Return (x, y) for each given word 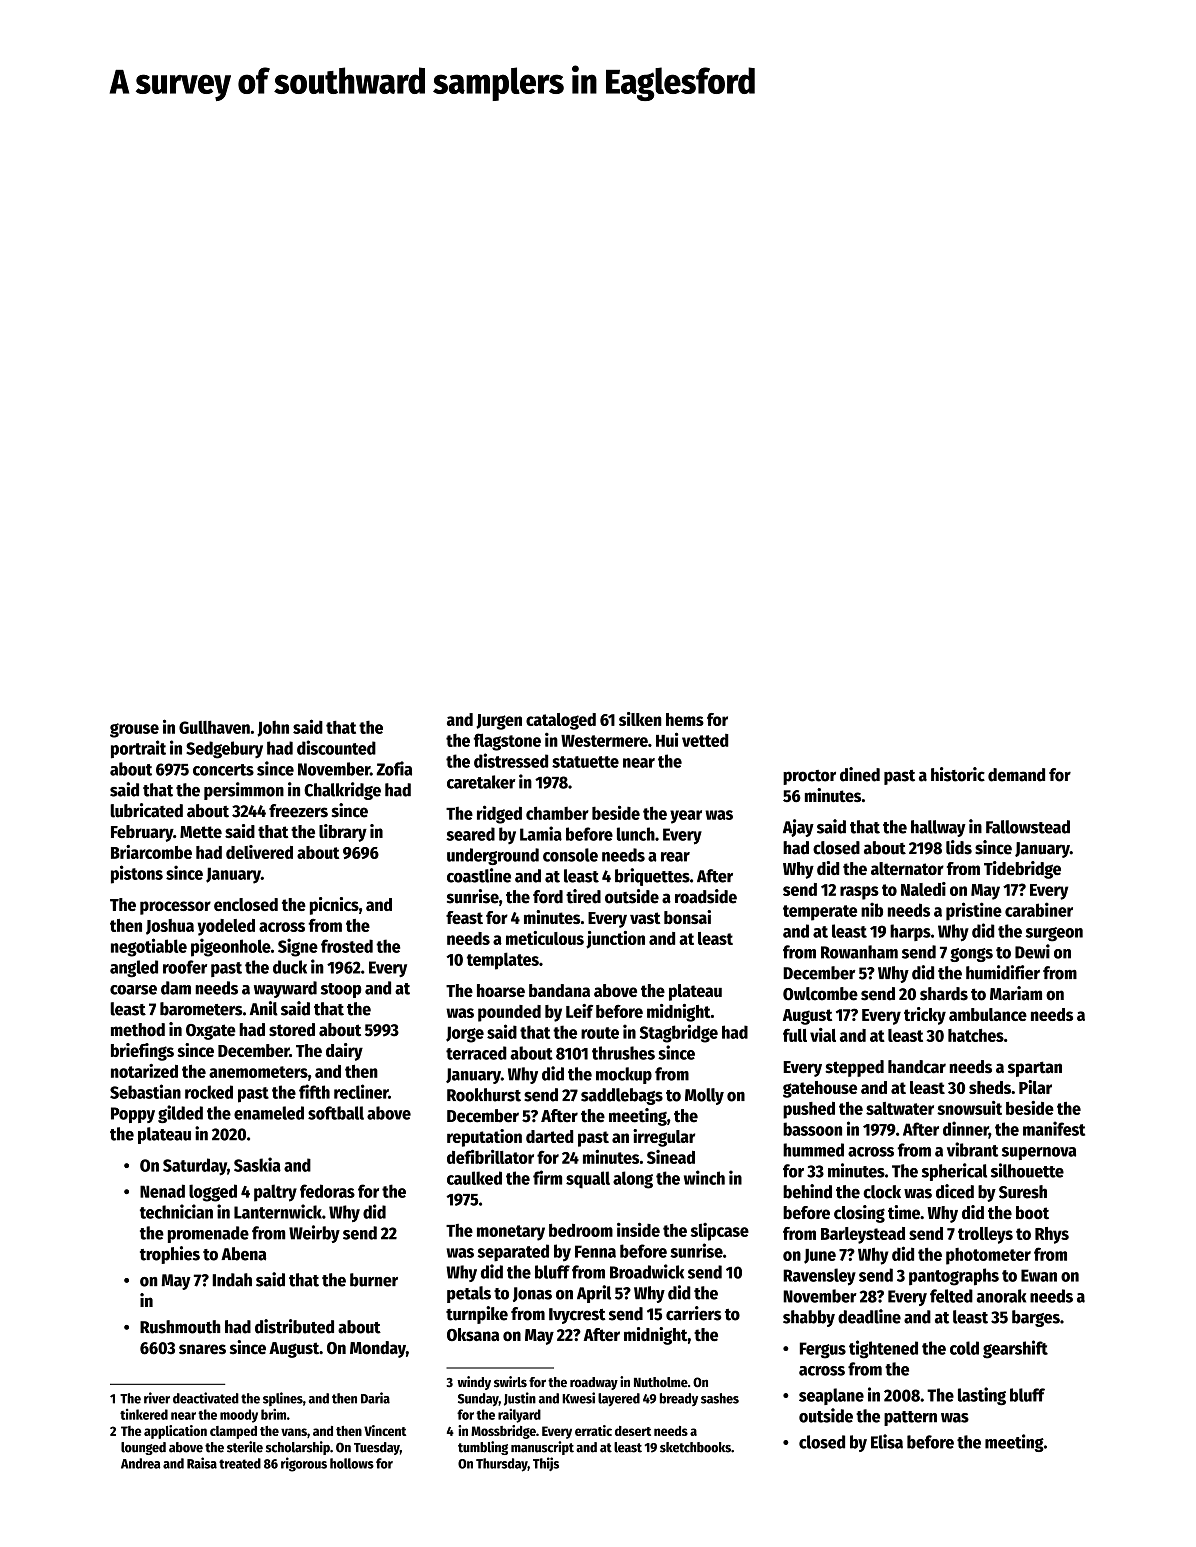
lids (959, 847)
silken (640, 719)
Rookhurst (484, 1095)
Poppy (133, 1115)
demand (1016, 775)
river (157, 1398)
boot (1032, 1213)
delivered (259, 852)
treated (240, 1463)
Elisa (887, 1441)
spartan (1035, 1069)
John (273, 729)
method (138, 1030)
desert (633, 1431)
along (633, 1180)
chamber (557, 813)
